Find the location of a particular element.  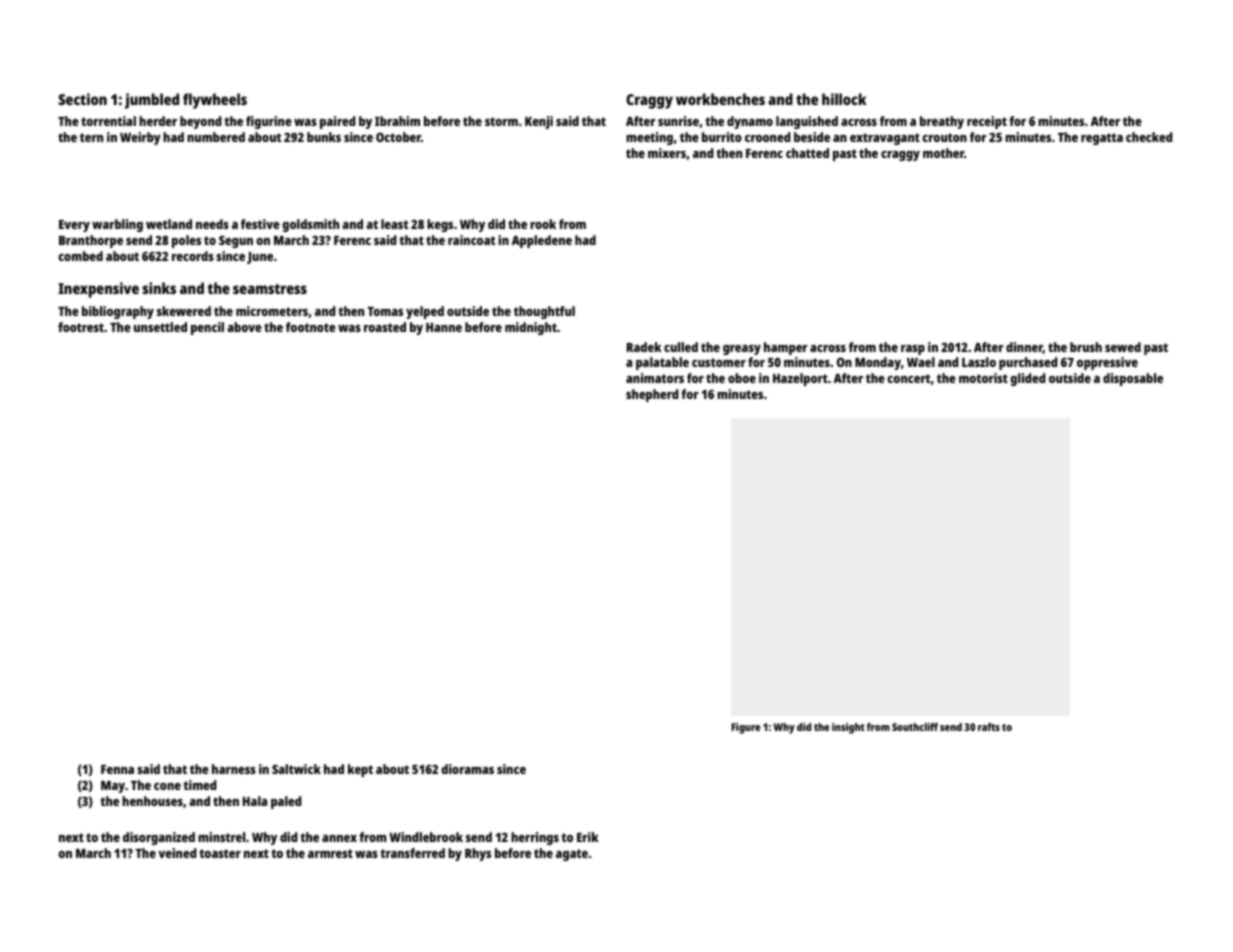

above is located at coordinates (244, 327).
